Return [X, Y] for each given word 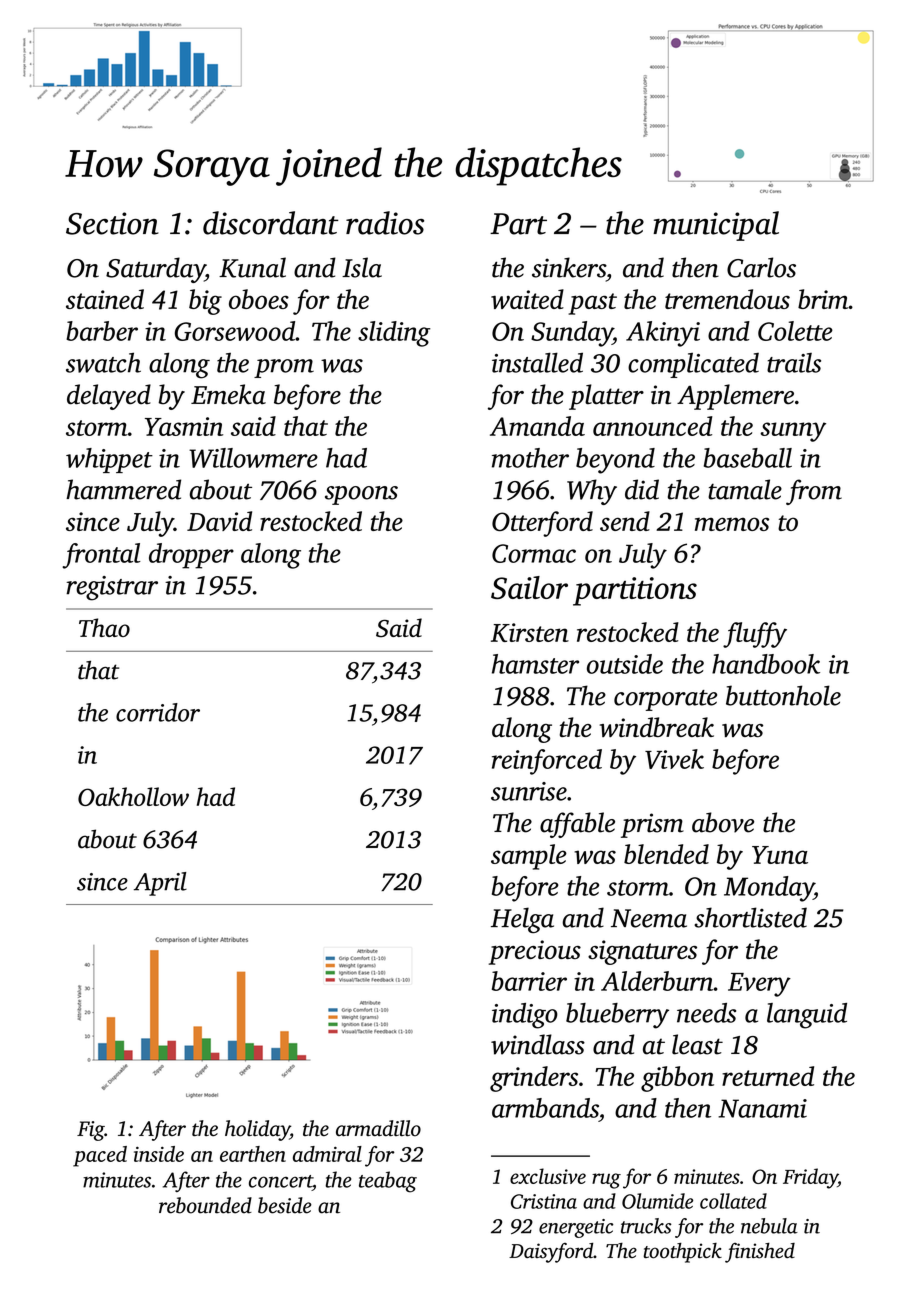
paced [100, 1156]
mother [530, 458]
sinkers [569, 267]
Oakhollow [133, 796]
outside [625, 664]
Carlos [761, 267]
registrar [112, 588]
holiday [257, 1130]
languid [807, 1016]
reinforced [547, 762]
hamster [535, 664]
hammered [123, 489]
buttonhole [783, 695]
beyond [615, 461]
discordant [271, 223]
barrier [529, 981]
